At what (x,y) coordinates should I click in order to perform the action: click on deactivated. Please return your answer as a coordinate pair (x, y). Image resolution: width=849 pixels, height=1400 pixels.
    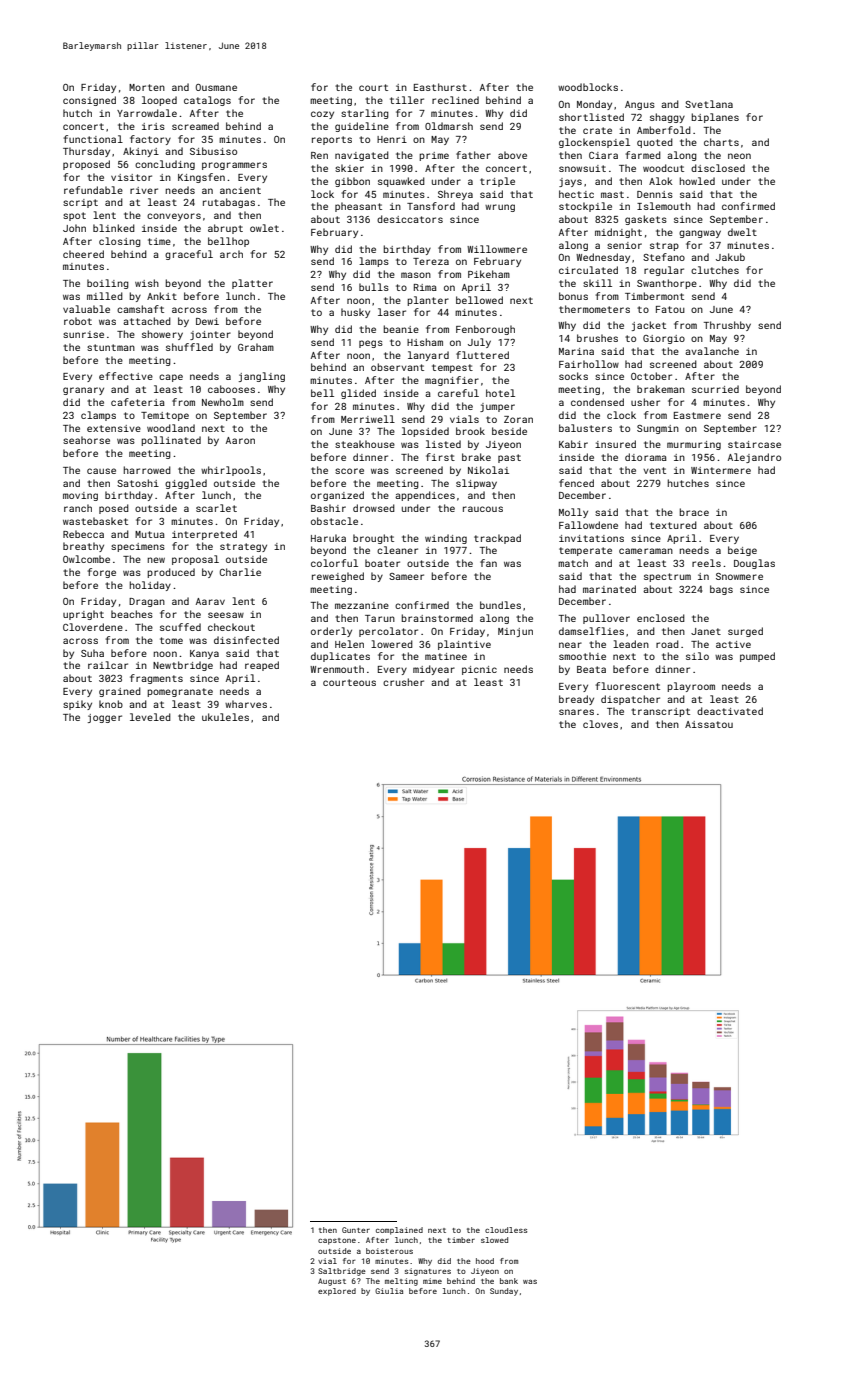
    Looking at the image, I should click on (730, 711).
